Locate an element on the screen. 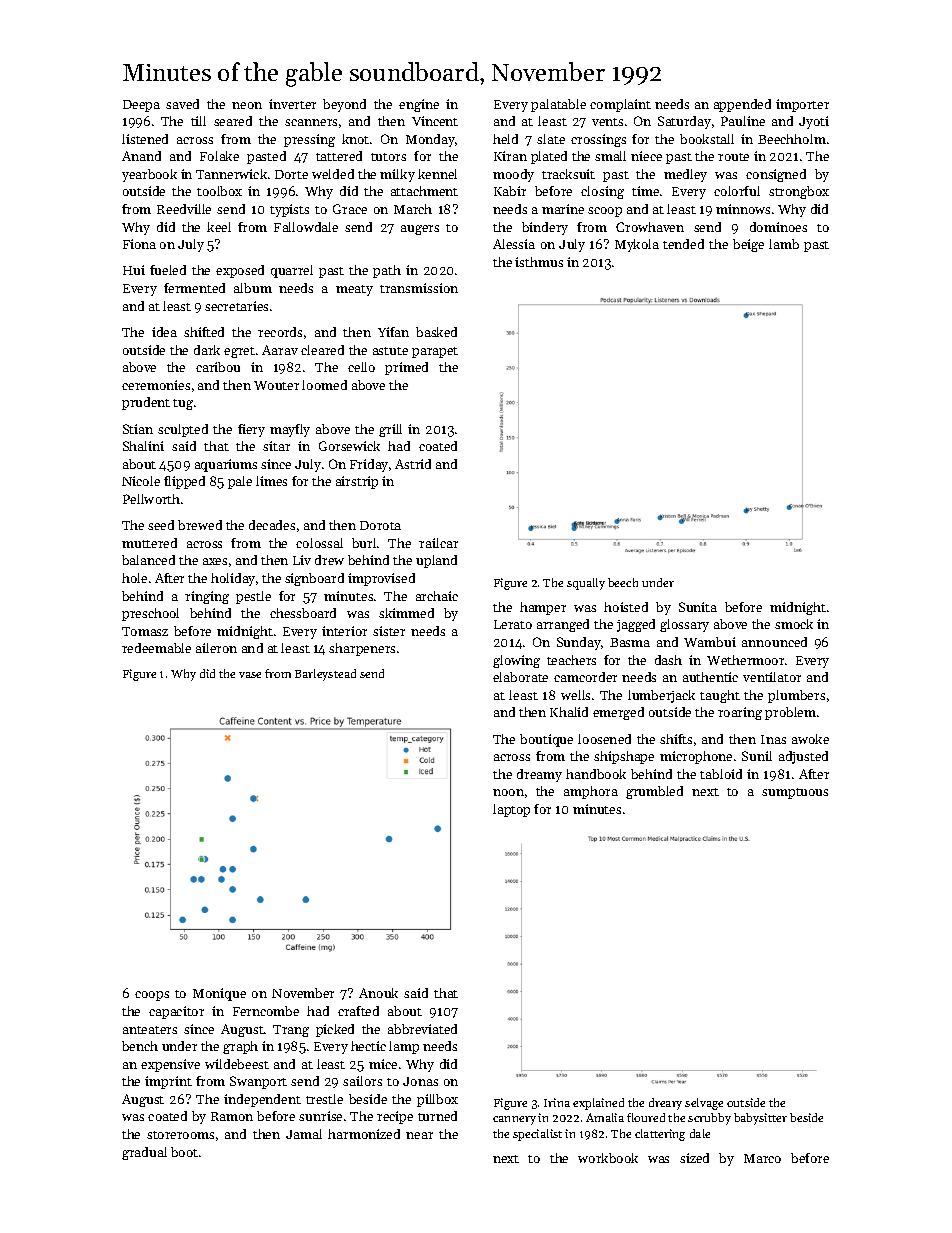 This screenshot has height=1233, width=952. idea is located at coordinates (164, 332).
